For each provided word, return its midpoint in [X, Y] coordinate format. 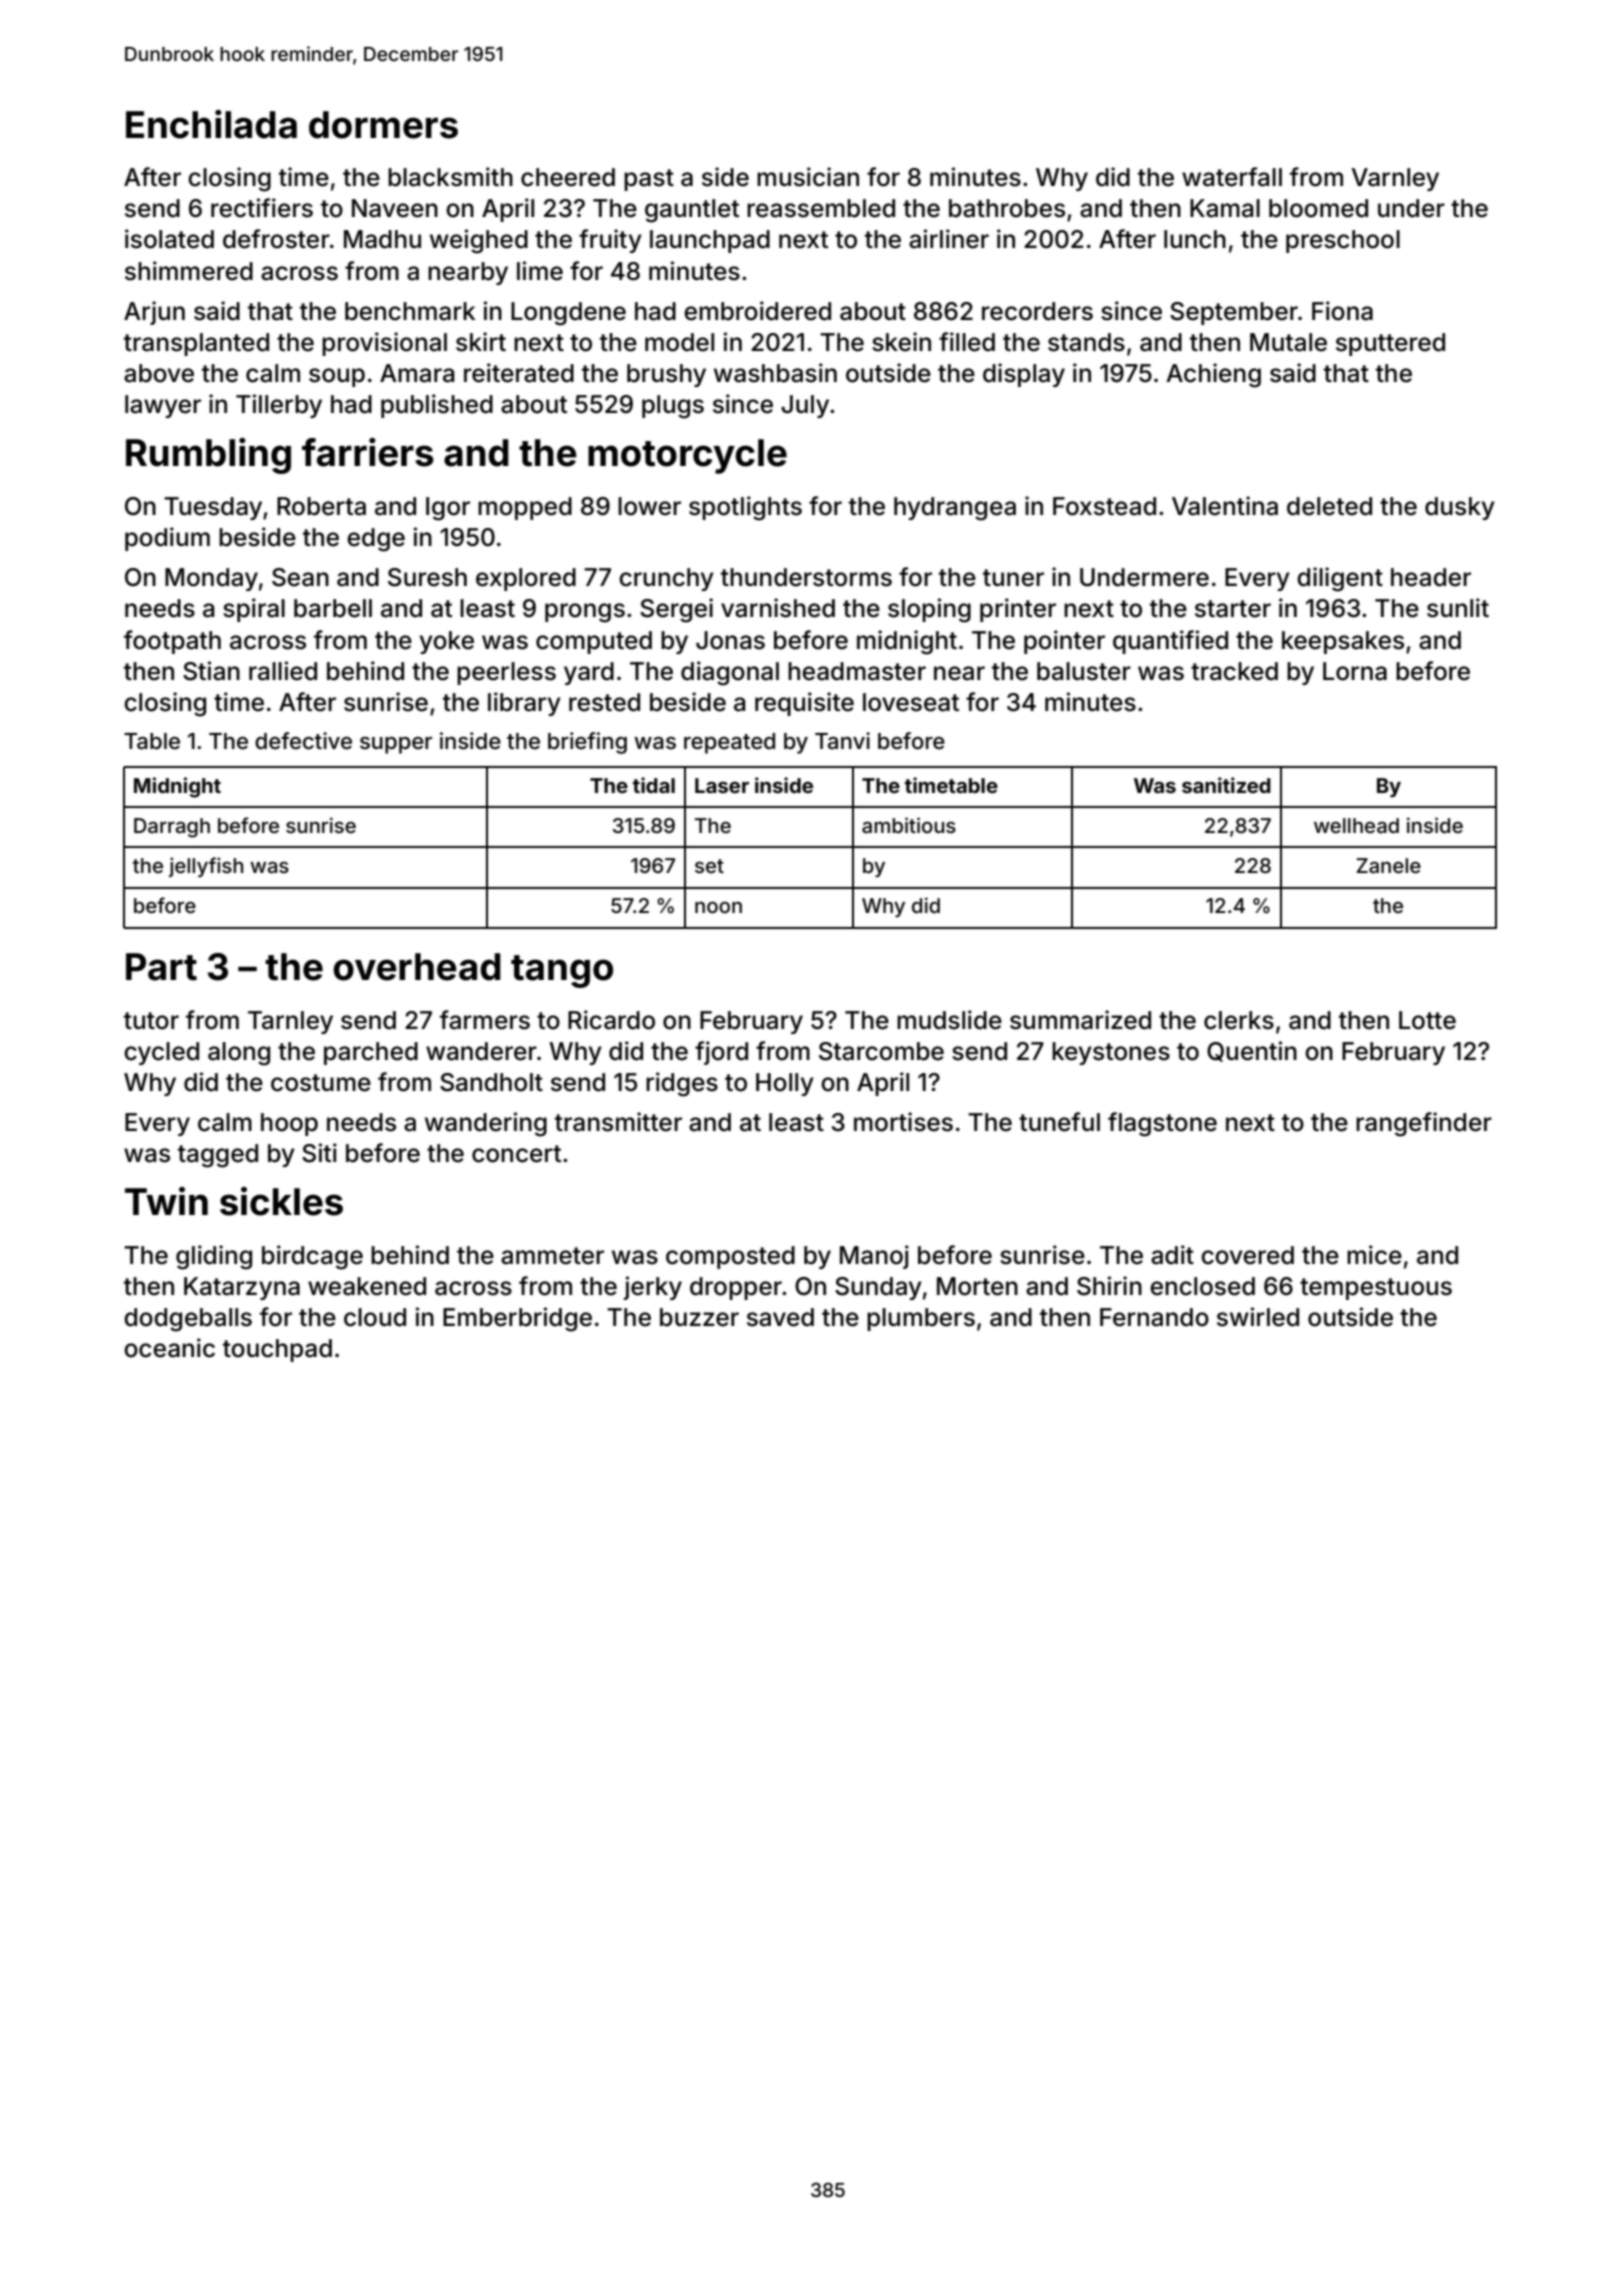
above [159, 373]
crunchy [666, 579]
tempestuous [1376, 1289]
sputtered [1390, 344]
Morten [977, 1286]
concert [516, 1154]
